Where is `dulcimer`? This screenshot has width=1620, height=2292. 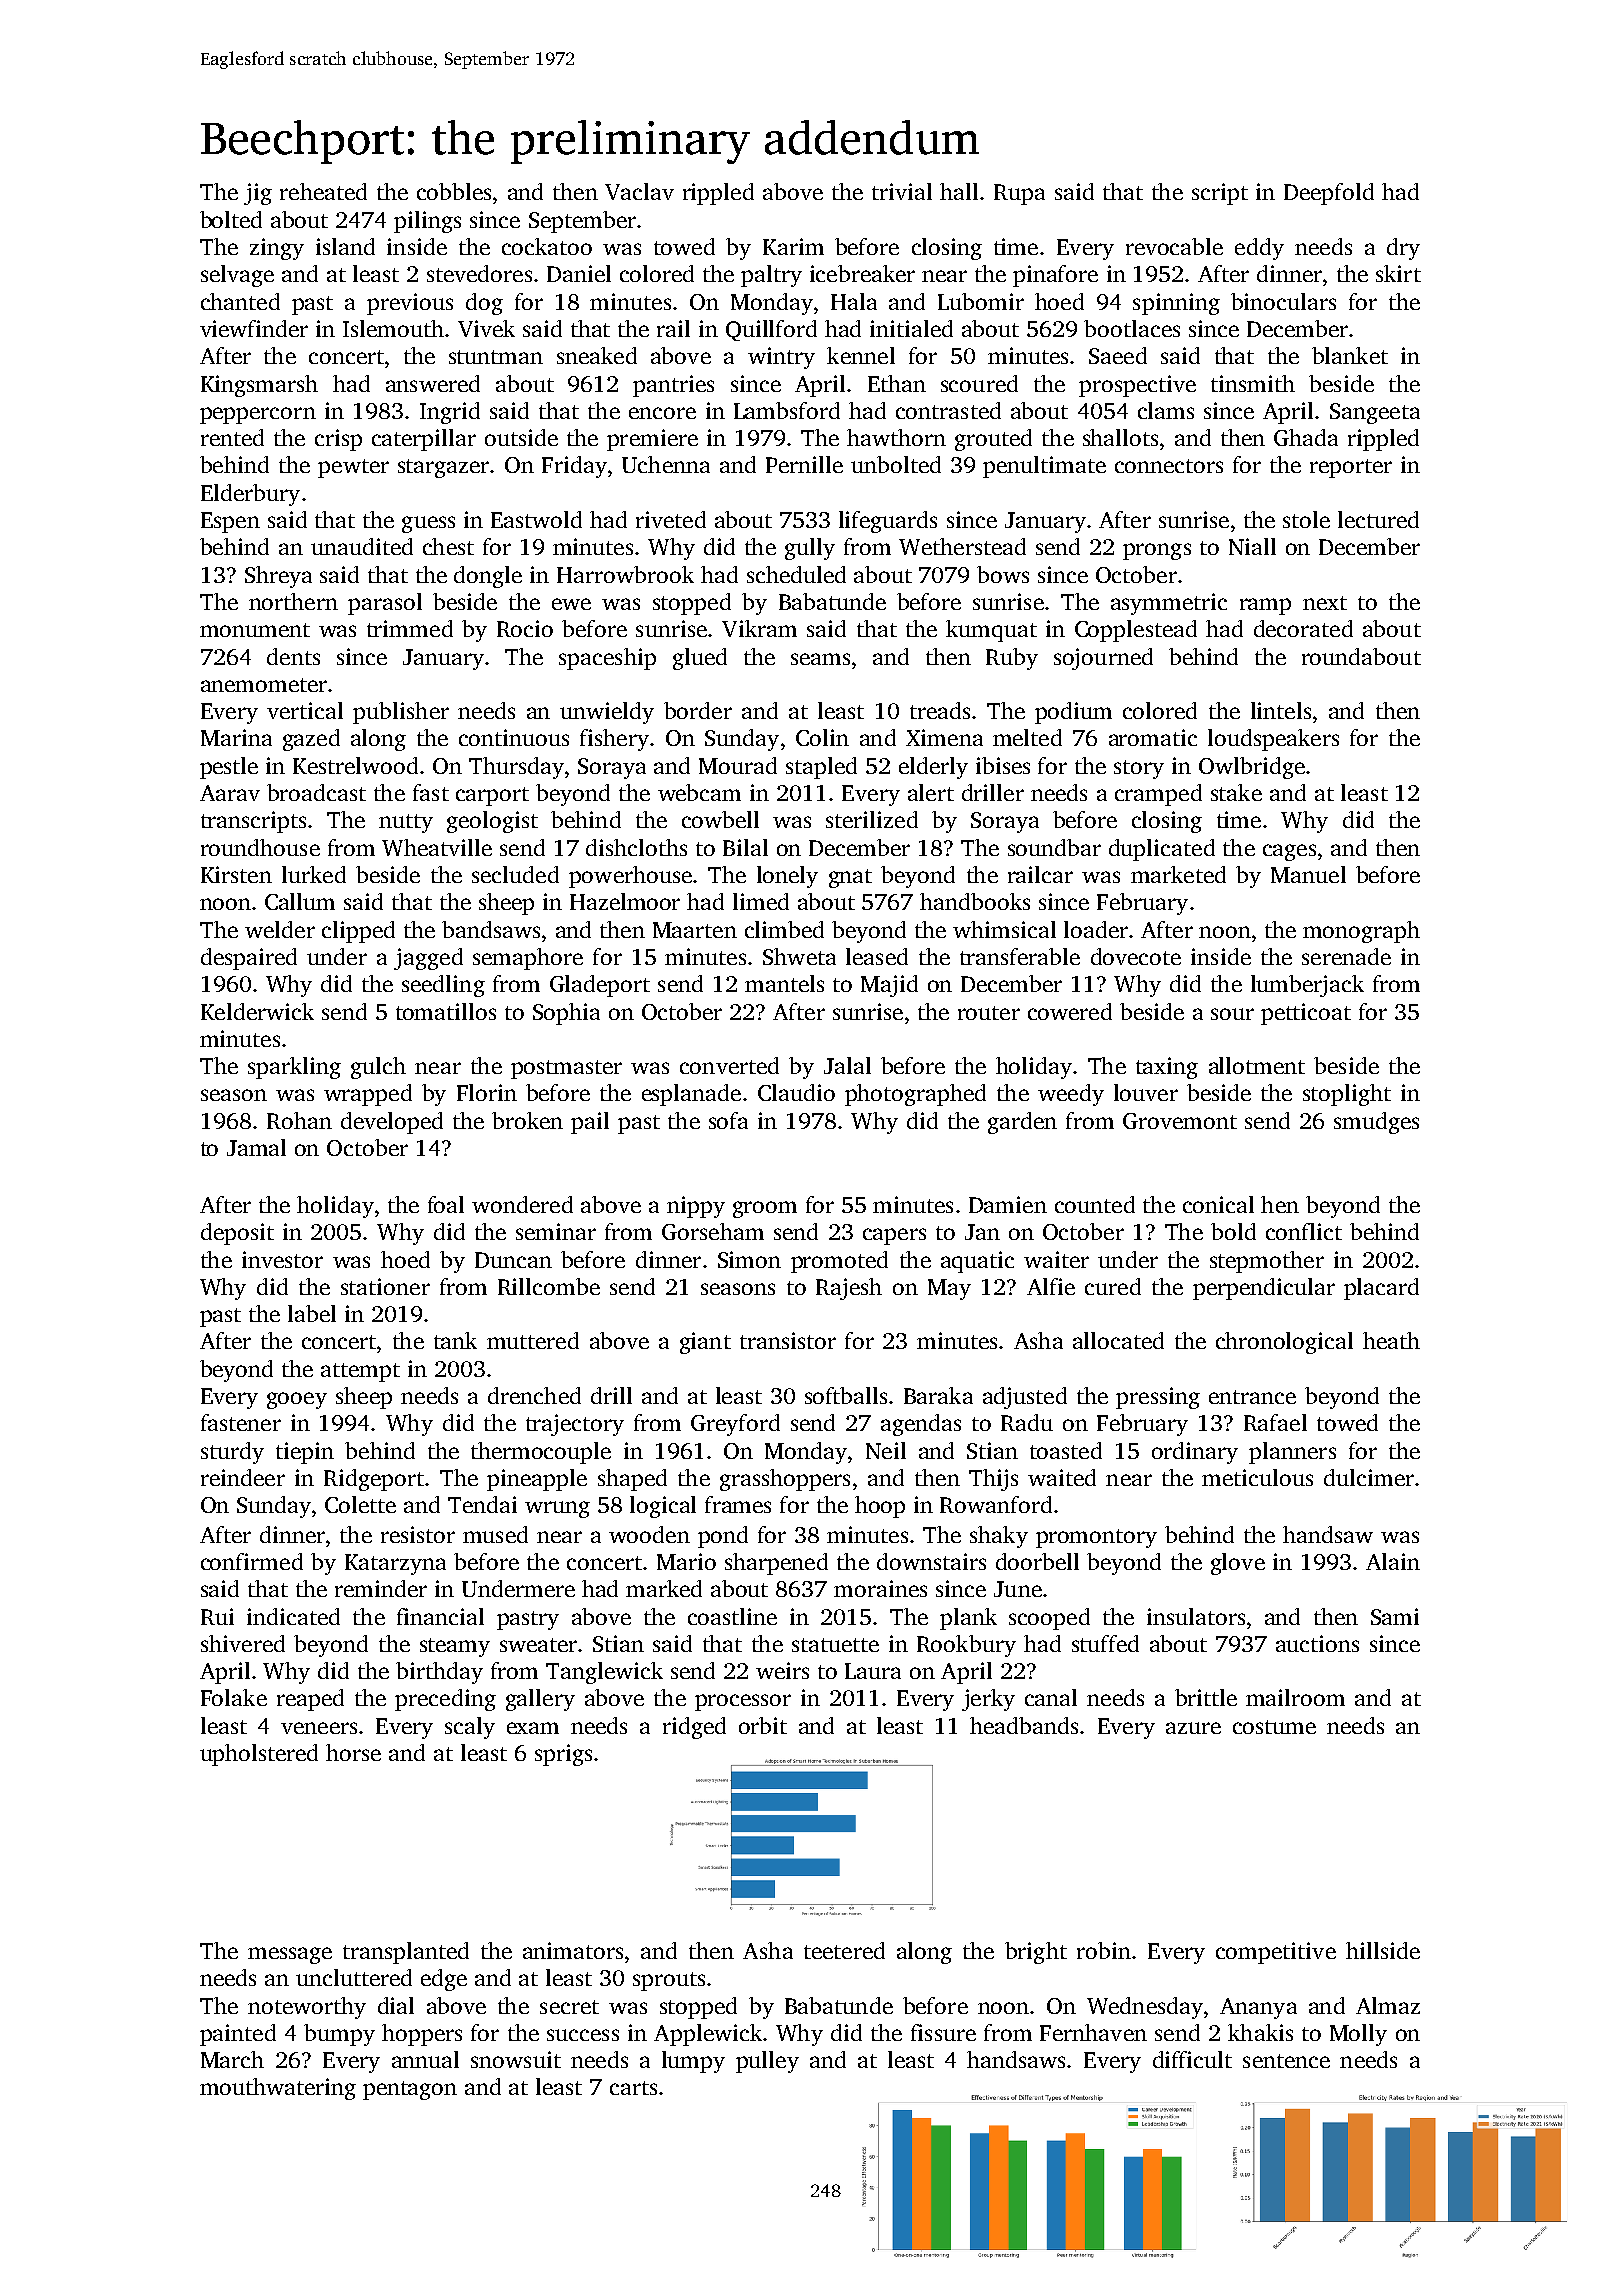 dulcimer is located at coordinates (1369, 1477).
